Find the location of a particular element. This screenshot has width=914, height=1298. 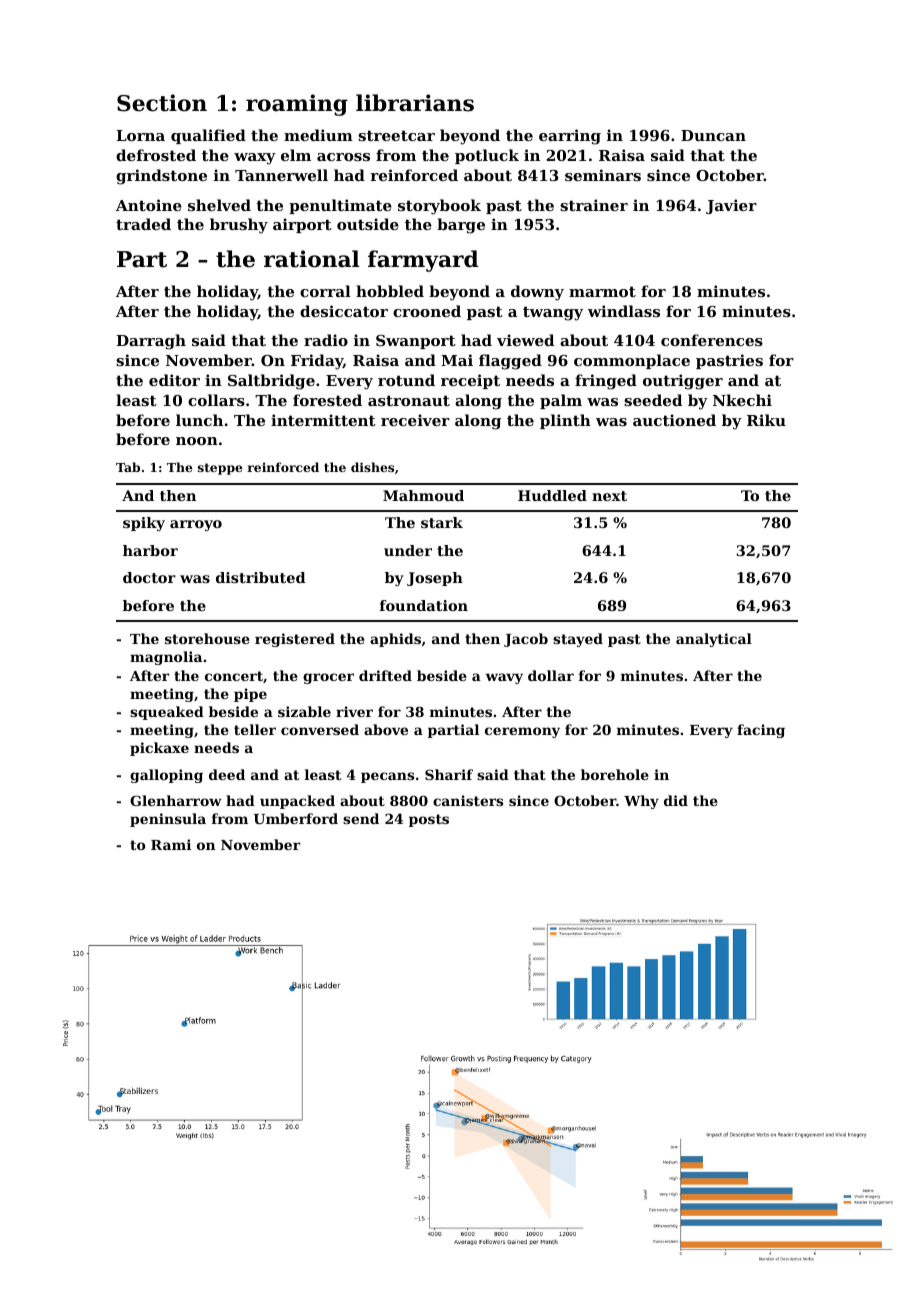

under is located at coordinates (408, 550).
